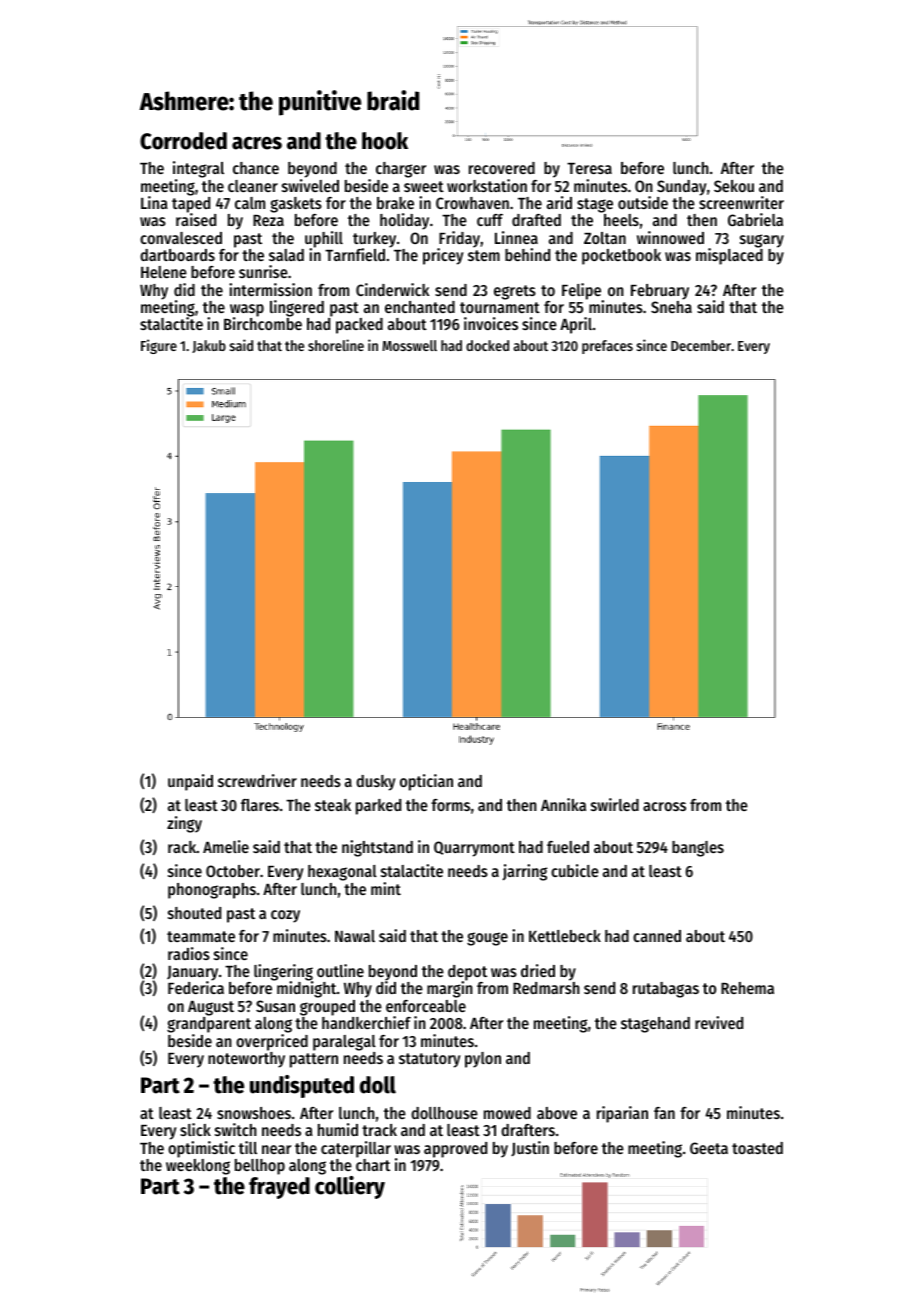 This page has width=924, height=1314. What do you see at coordinates (374, 240) in the page?
I see `turkey` at bounding box center [374, 240].
